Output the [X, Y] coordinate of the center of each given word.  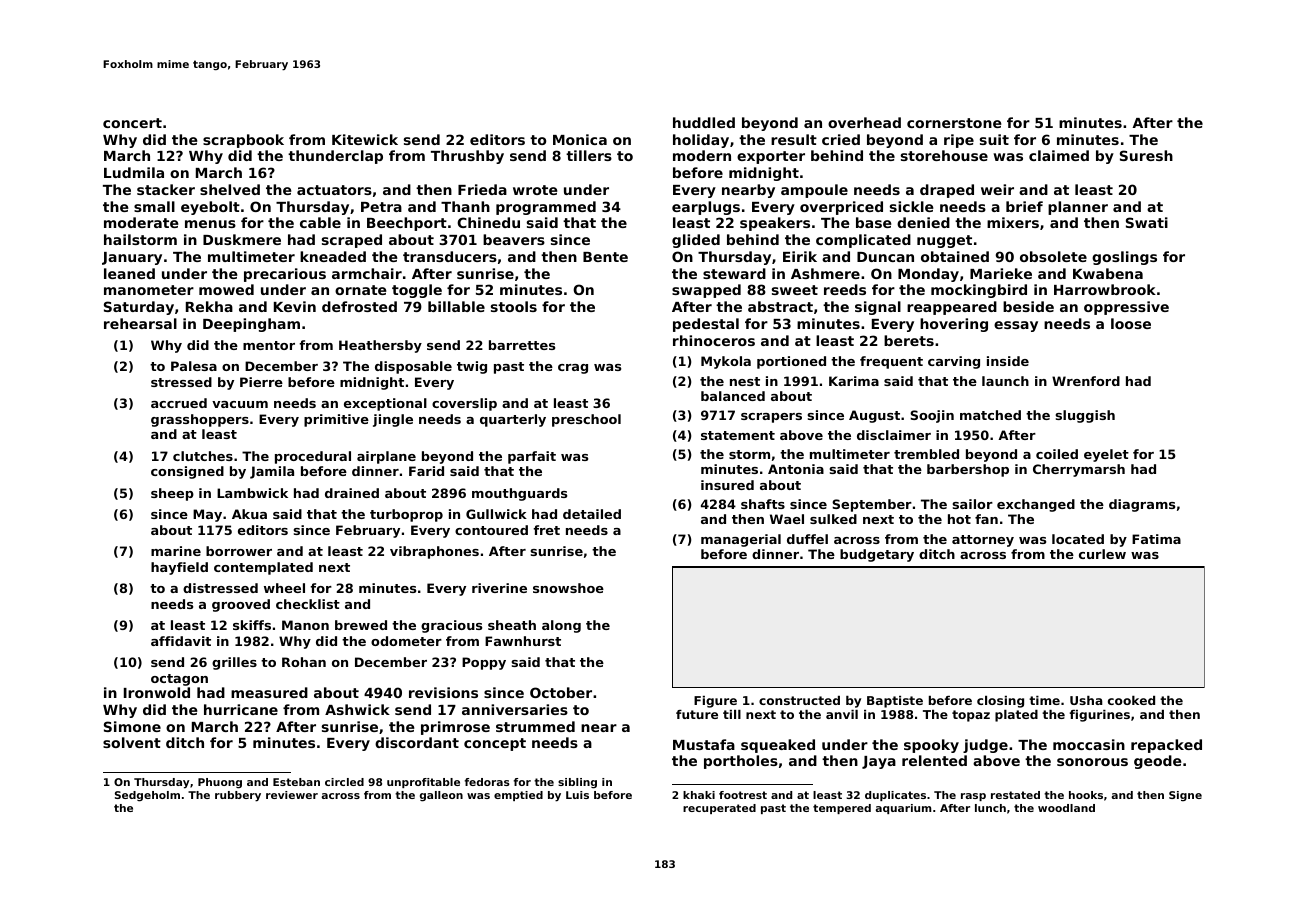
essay [1016, 326]
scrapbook [243, 141]
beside [1028, 306]
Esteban [296, 782]
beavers [514, 239]
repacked [1166, 746]
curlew [1102, 554]
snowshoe [568, 588]
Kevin [295, 306]
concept [495, 744]
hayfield [179, 568]
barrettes [522, 345]
